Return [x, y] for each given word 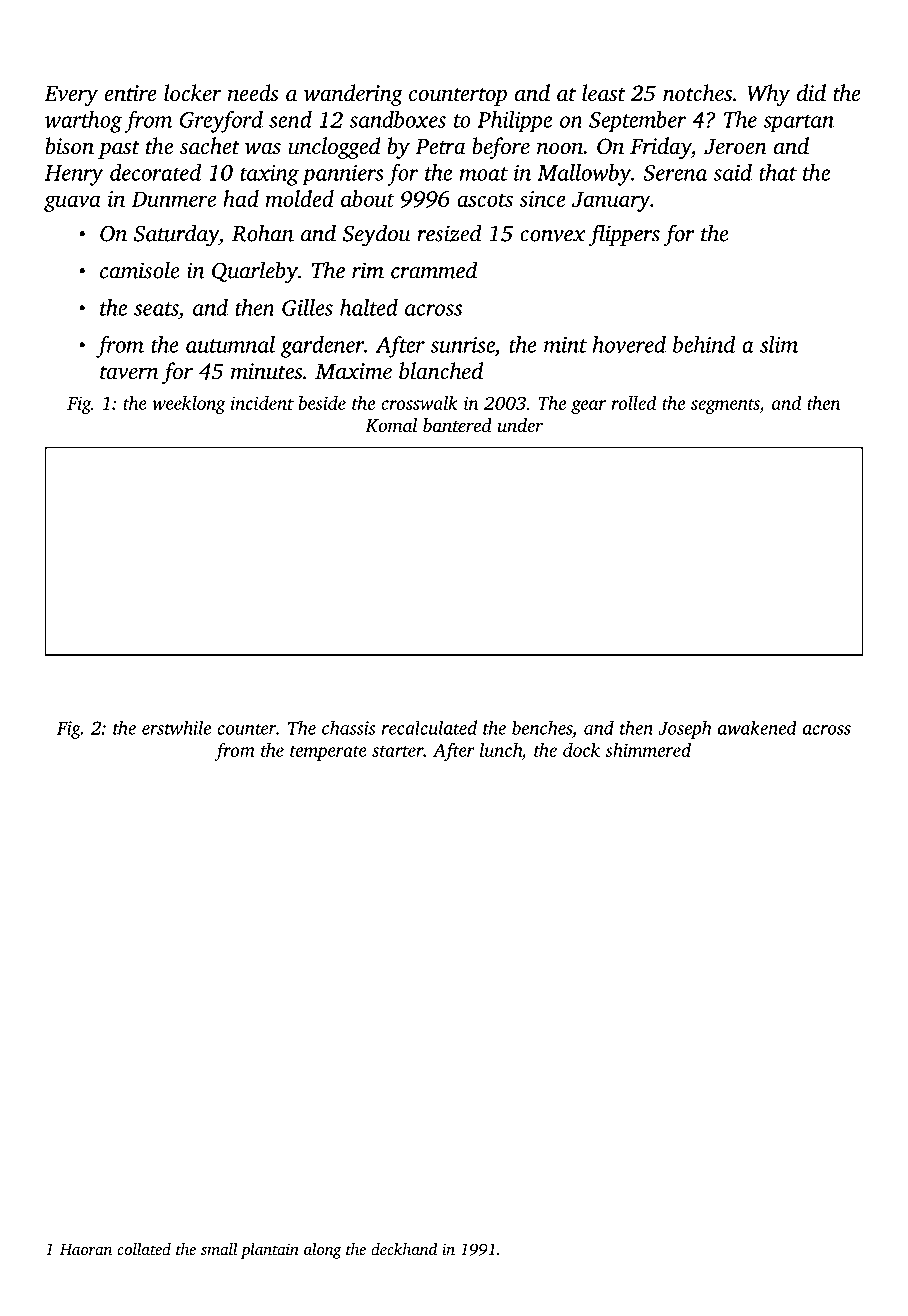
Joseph [685, 729]
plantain [270, 1251]
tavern [129, 373]
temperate [328, 753]
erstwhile [176, 727]
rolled [634, 403]
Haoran [86, 1249]
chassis [349, 727]
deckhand [404, 1249]
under [520, 425]
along [323, 1251]
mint [565, 345]
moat [484, 174]
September [637, 122]
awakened [757, 727]
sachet [210, 146]
